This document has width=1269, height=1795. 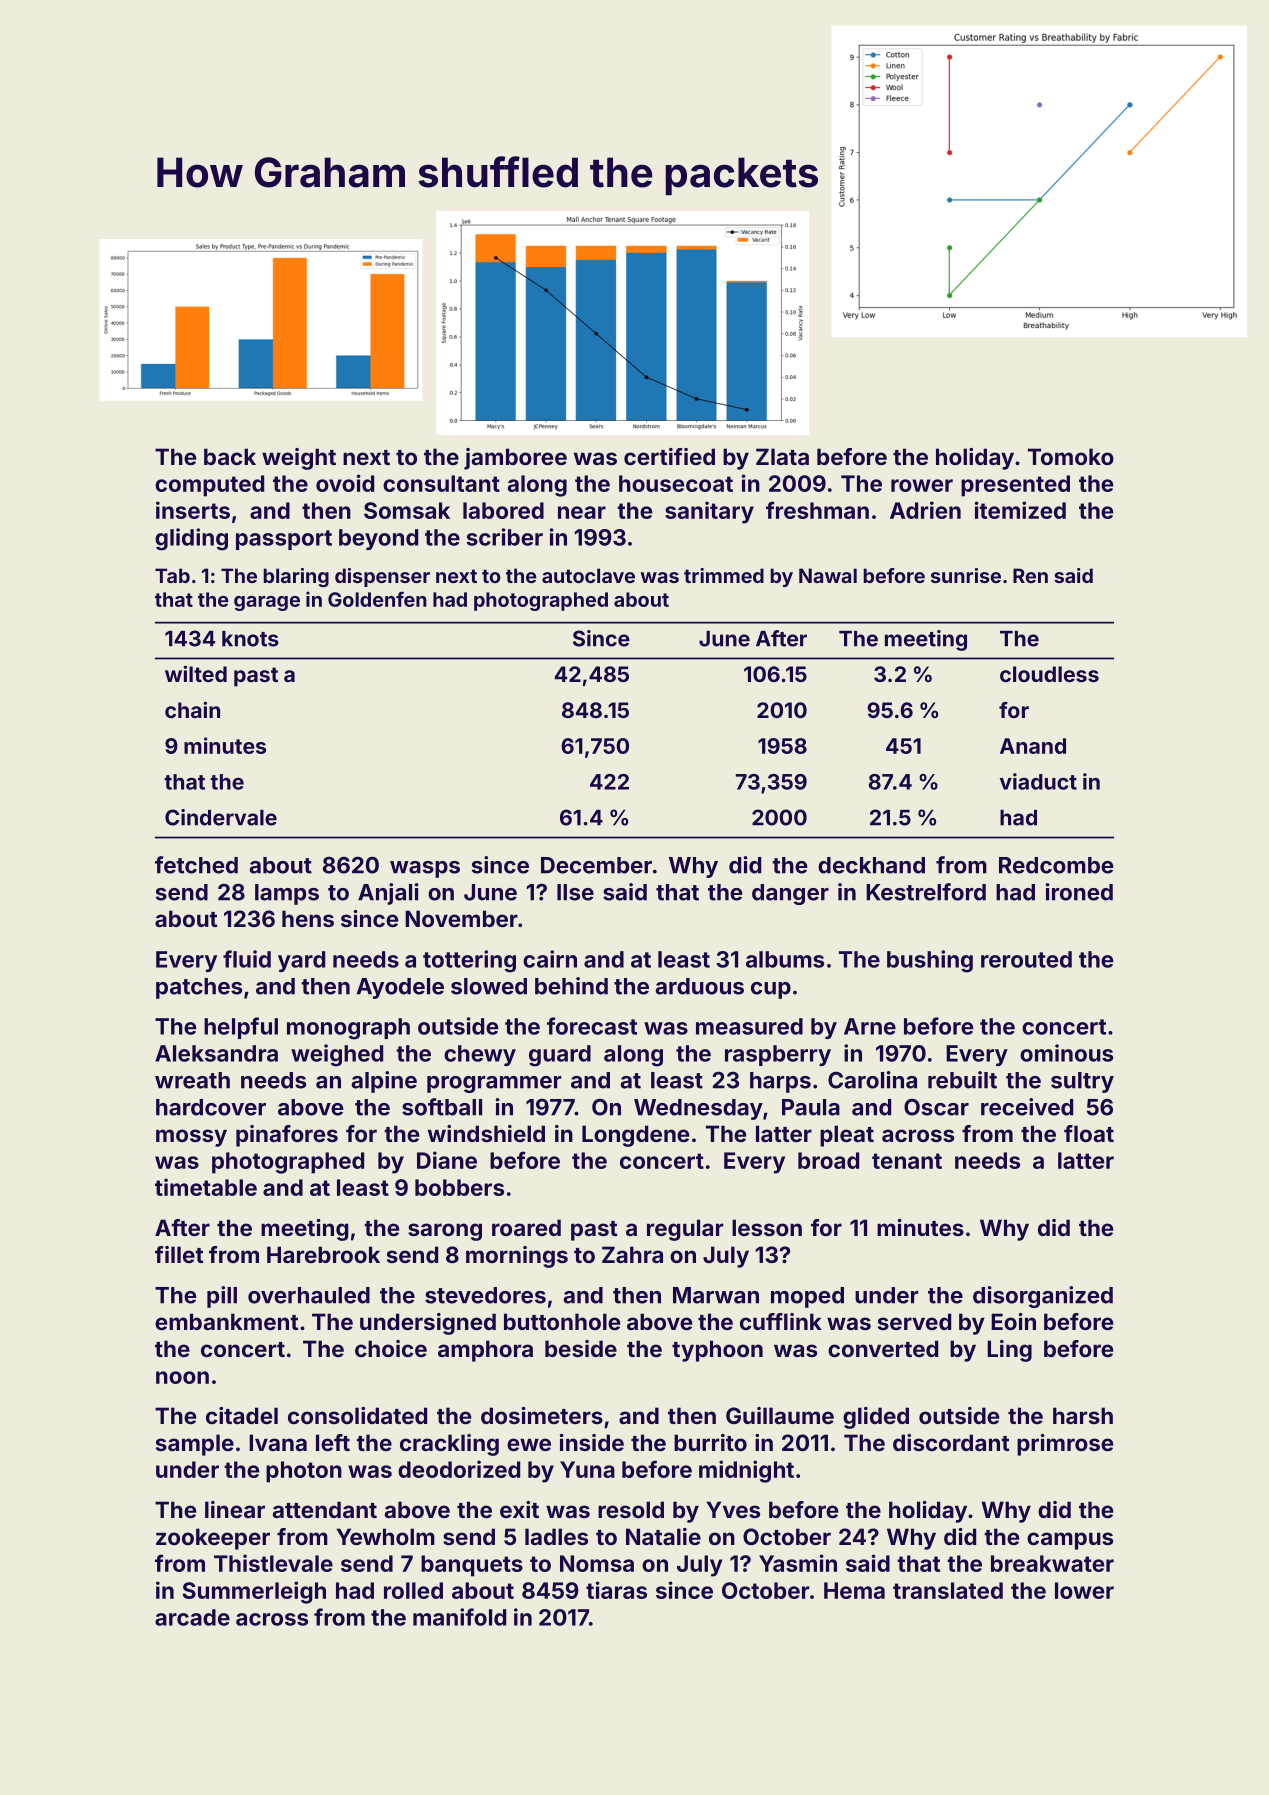 I want to click on cloudless, so click(x=1049, y=674).
